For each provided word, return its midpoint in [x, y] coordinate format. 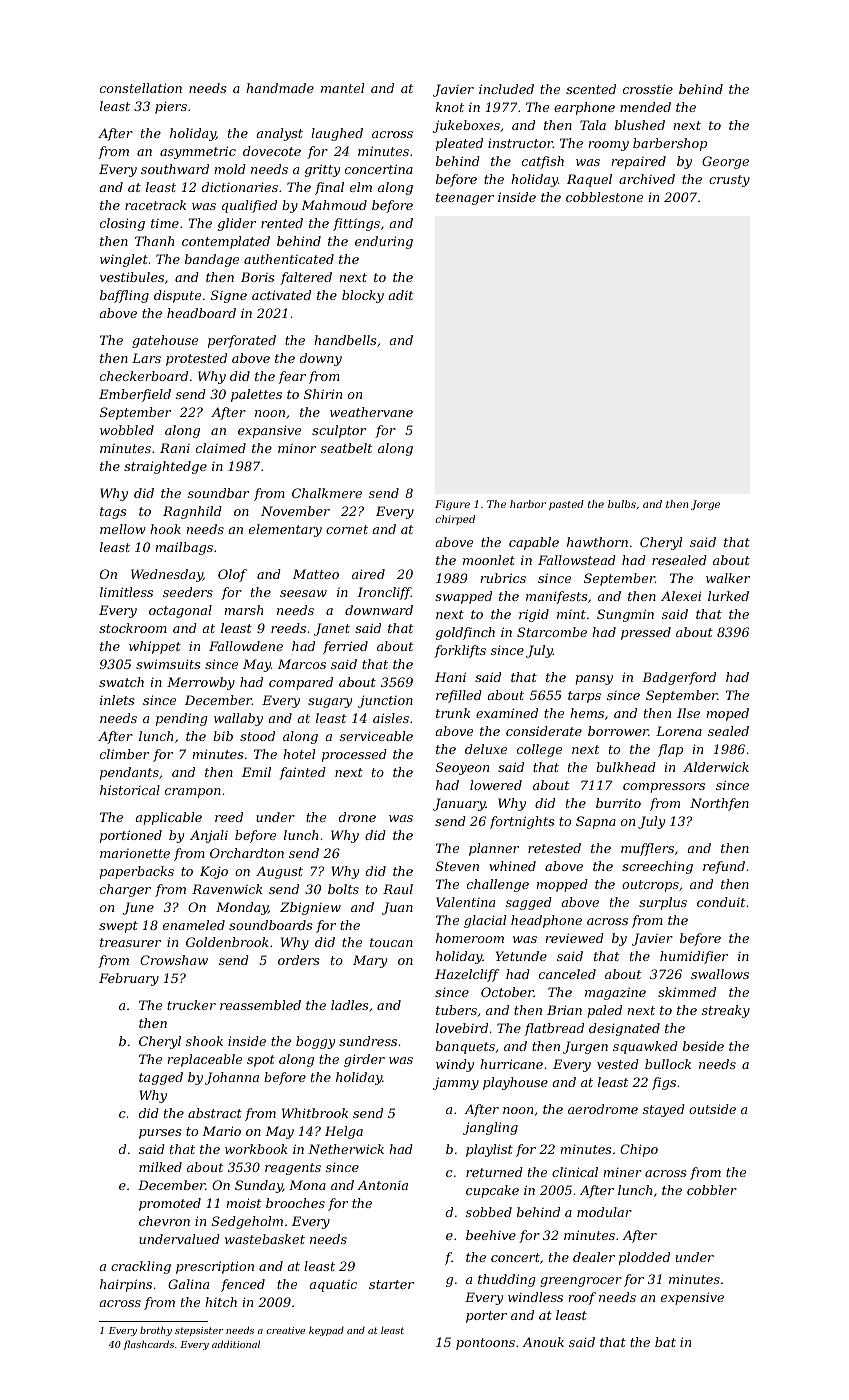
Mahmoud [334, 205]
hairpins [126, 1285]
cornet [347, 529]
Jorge [705, 505]
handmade [280, 88]
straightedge [165, 467]
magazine [615, 993]
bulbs [622, 504]
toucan [391, 942]
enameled [194, 925]
